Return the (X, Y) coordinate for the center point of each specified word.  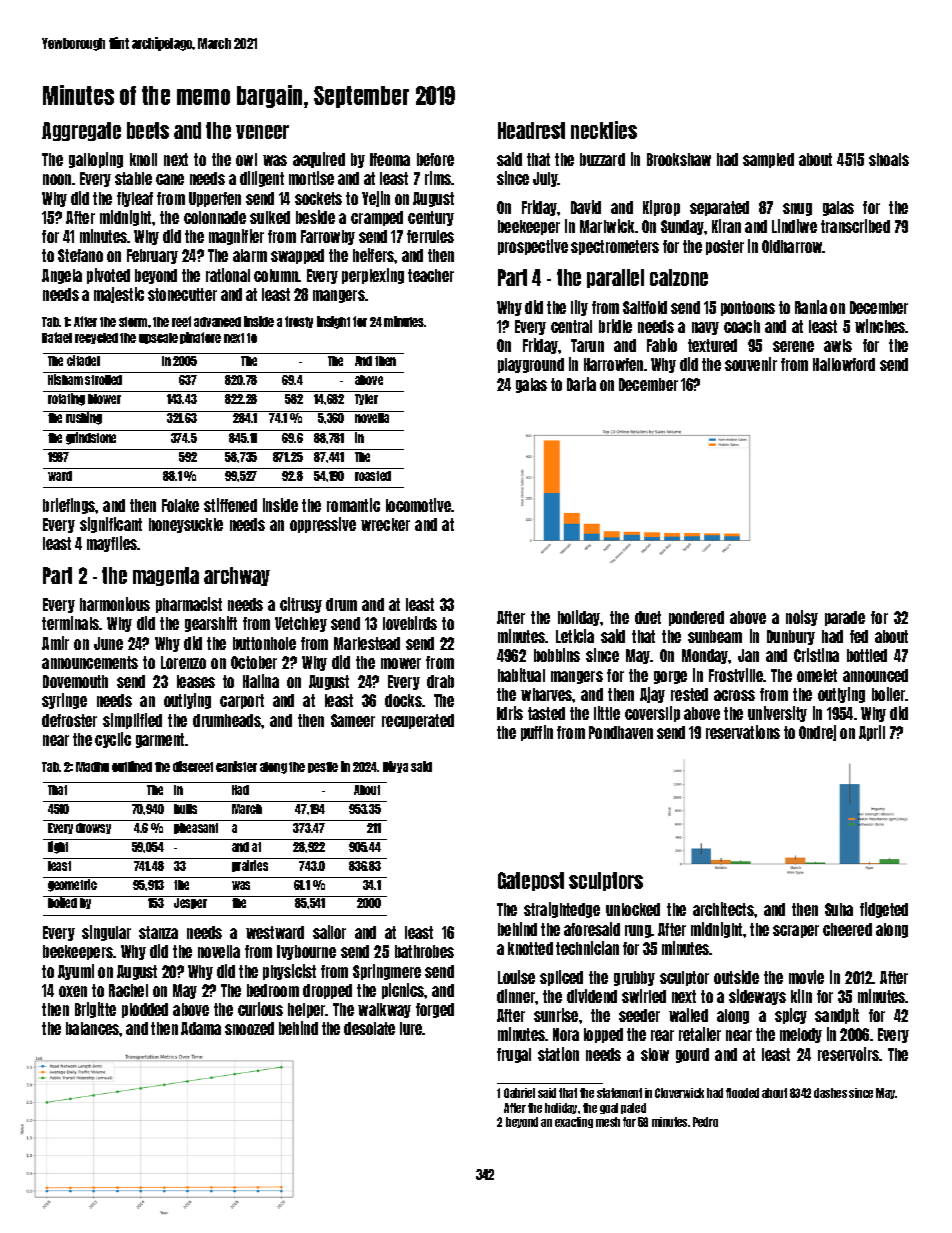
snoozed (249, 1028)
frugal (514, 1055)
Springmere (387, 972)
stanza (158, 932)
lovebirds (410, 623)
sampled (768, 160)
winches (880, 326)
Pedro (705, 1122)
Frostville (736, 675)
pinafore (200, 338)
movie (806, 977)
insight (333, 322)
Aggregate (81, 131)
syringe (64, 701)
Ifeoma (390, 159)
